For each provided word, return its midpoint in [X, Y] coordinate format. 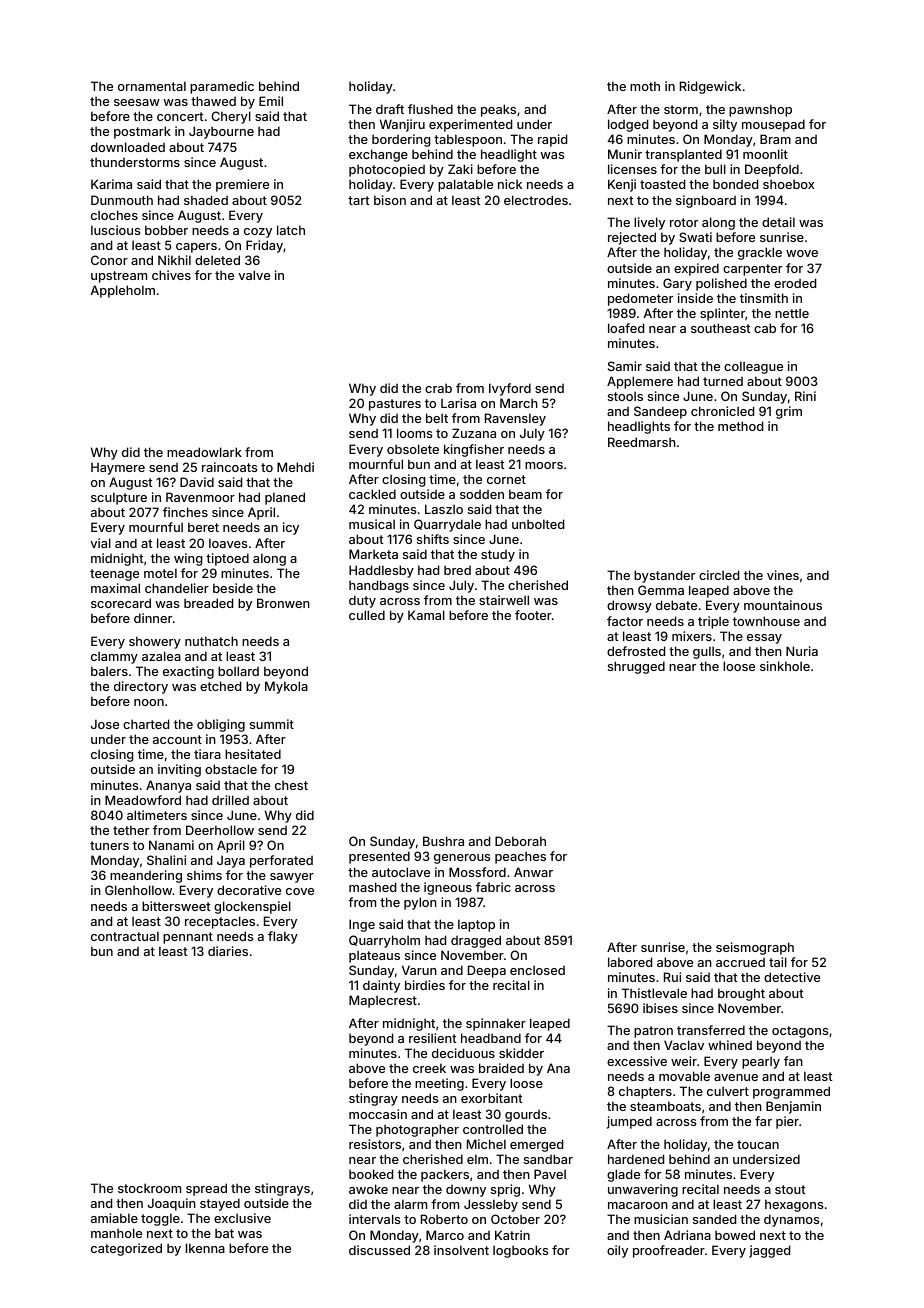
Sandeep [660, 412]
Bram [775, 139]
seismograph [755, 948]
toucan [758, 1144]
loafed [626, 328]
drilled [230, 800]
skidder [521, 1053]
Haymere [118, 468]
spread [206, 1189]
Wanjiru [402, 125]
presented [379, 857]
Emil [271, 101]
